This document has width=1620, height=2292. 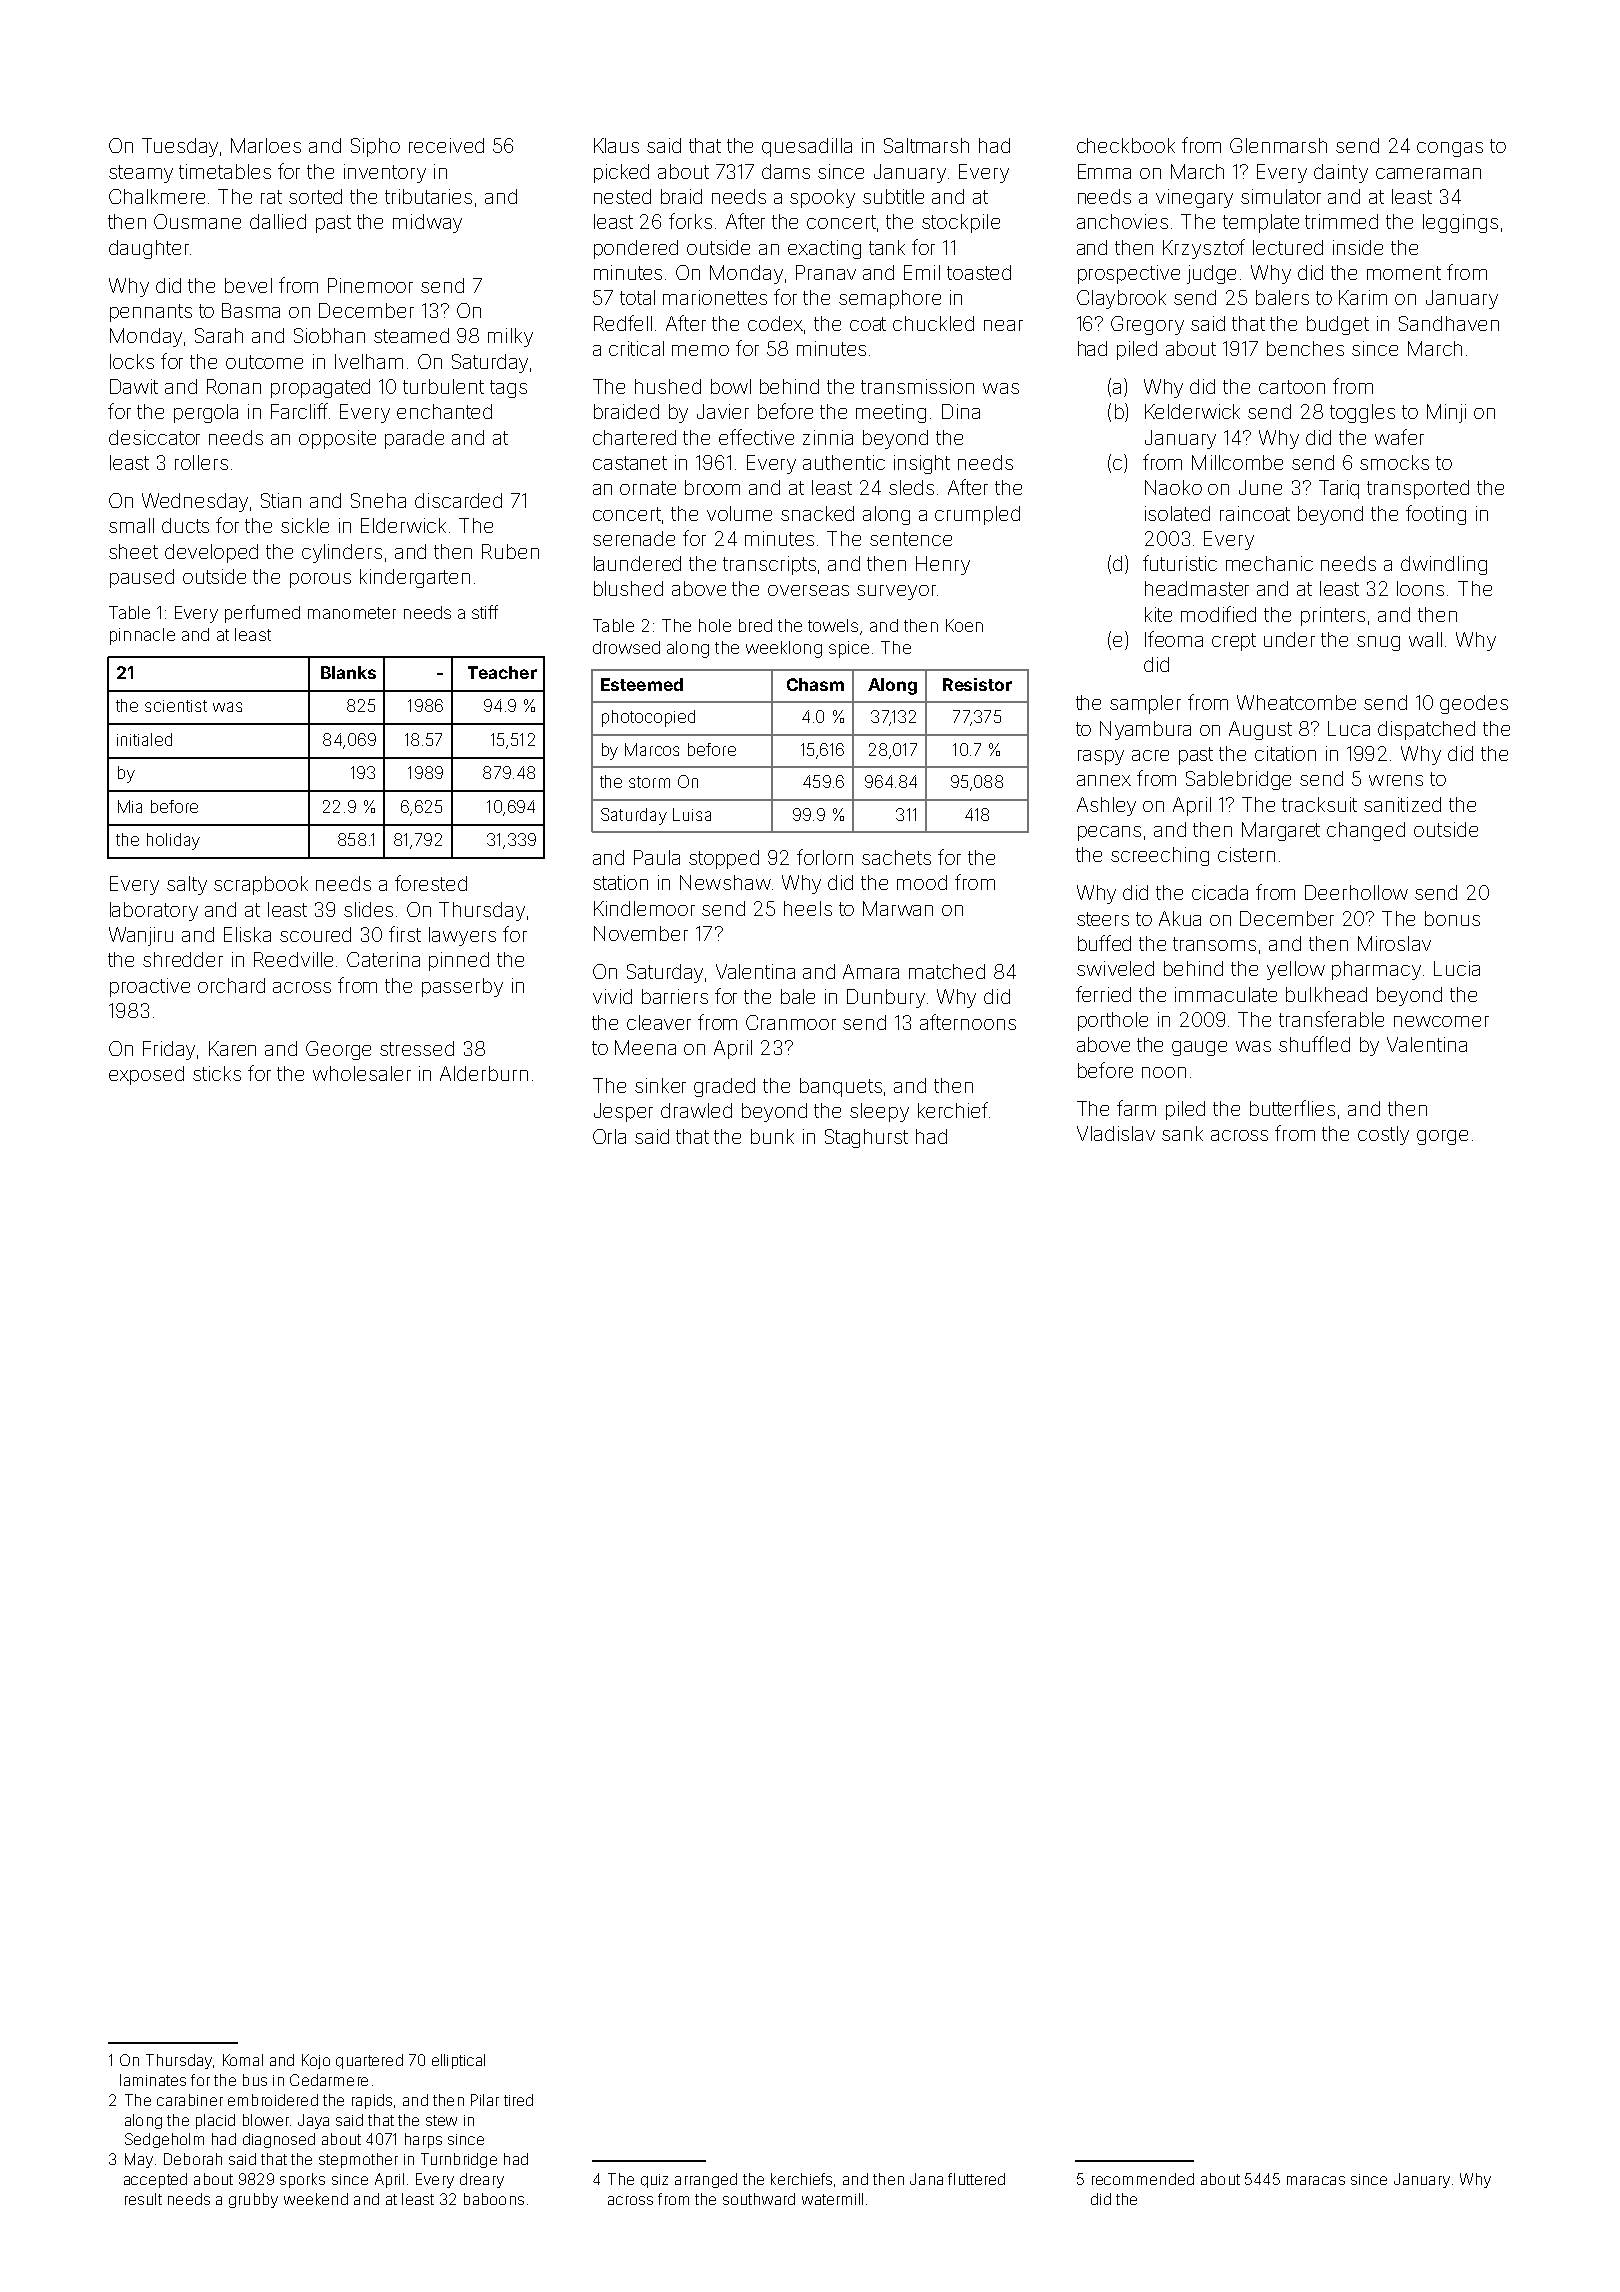 What do you see at coordinates (146, 1075) in the document?
I see `exposed` at bounding box center [146, 1075].
